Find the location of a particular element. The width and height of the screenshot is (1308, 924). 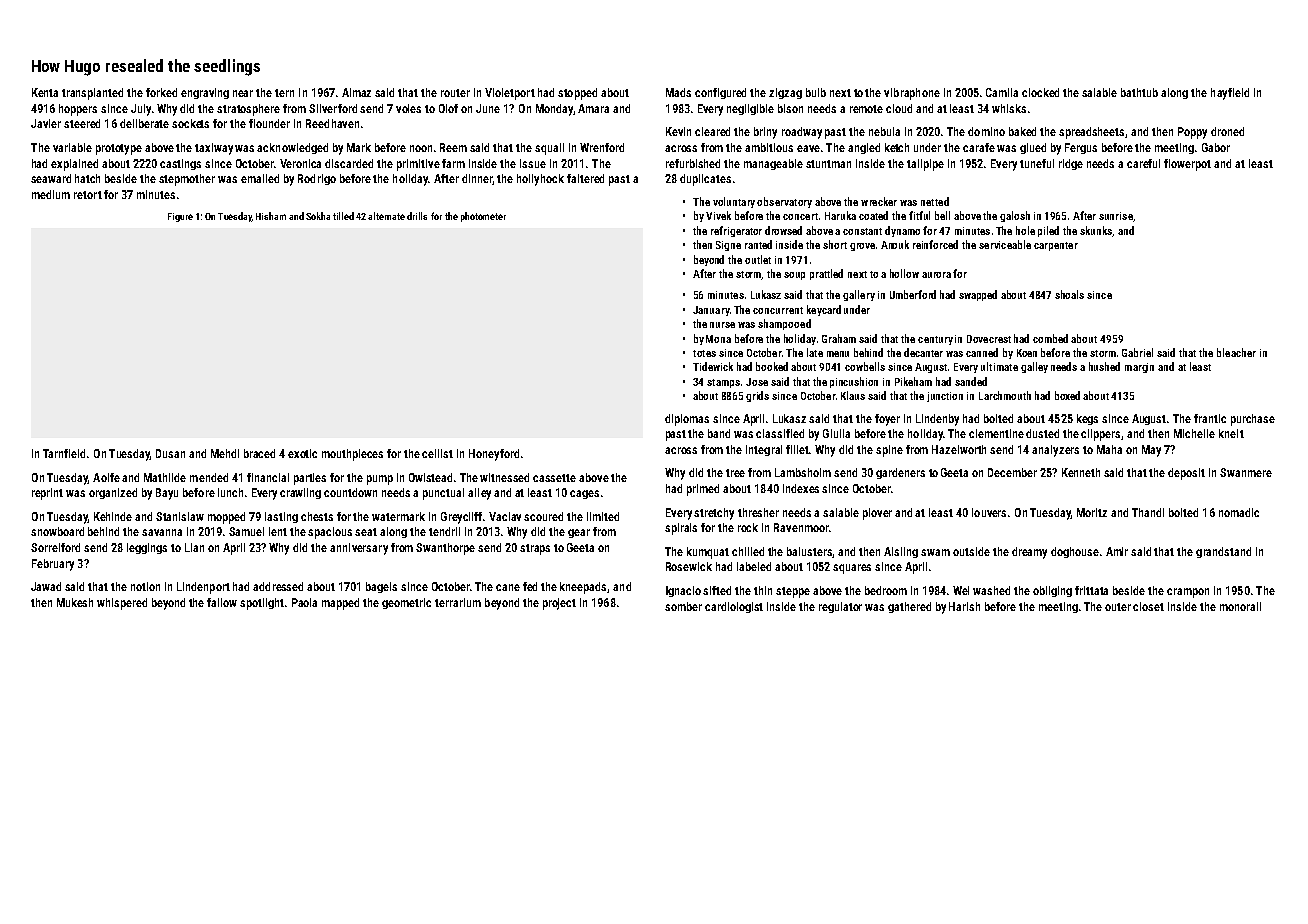

spotlight is located at coordinates (262, 604).
